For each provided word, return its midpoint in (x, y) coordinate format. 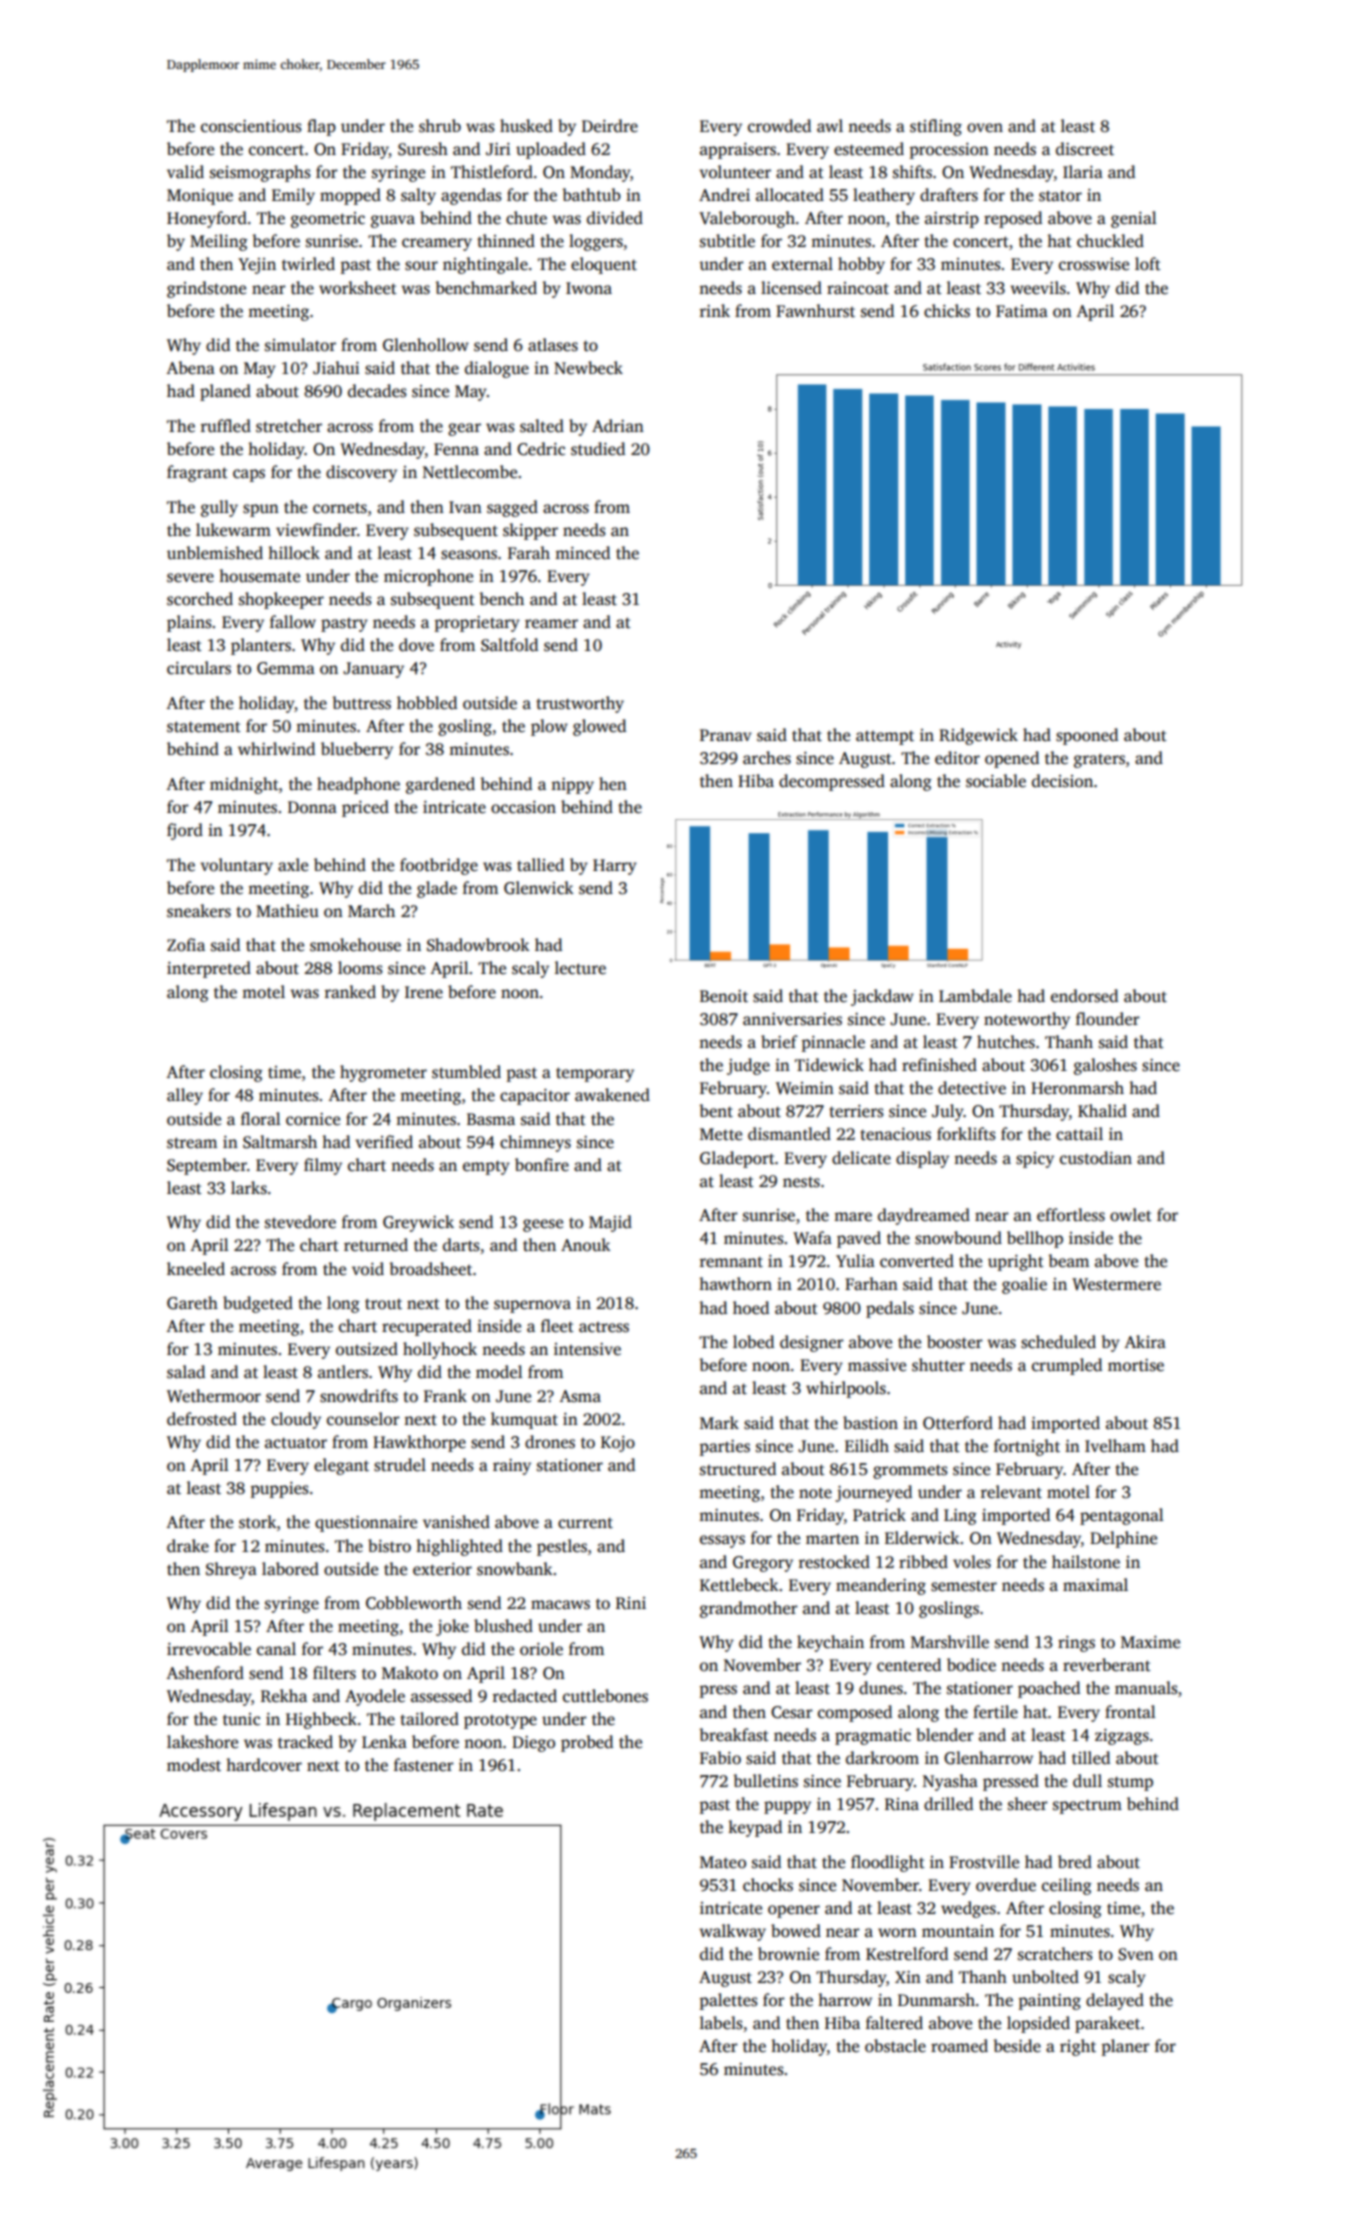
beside (1017, 2046)
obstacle (895, 2046)
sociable (996, 781)
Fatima (1022, 311)
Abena (190, 368)
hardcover (264, 1765)
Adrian (618, 426)
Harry (615, 867)
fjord (185, 831)
